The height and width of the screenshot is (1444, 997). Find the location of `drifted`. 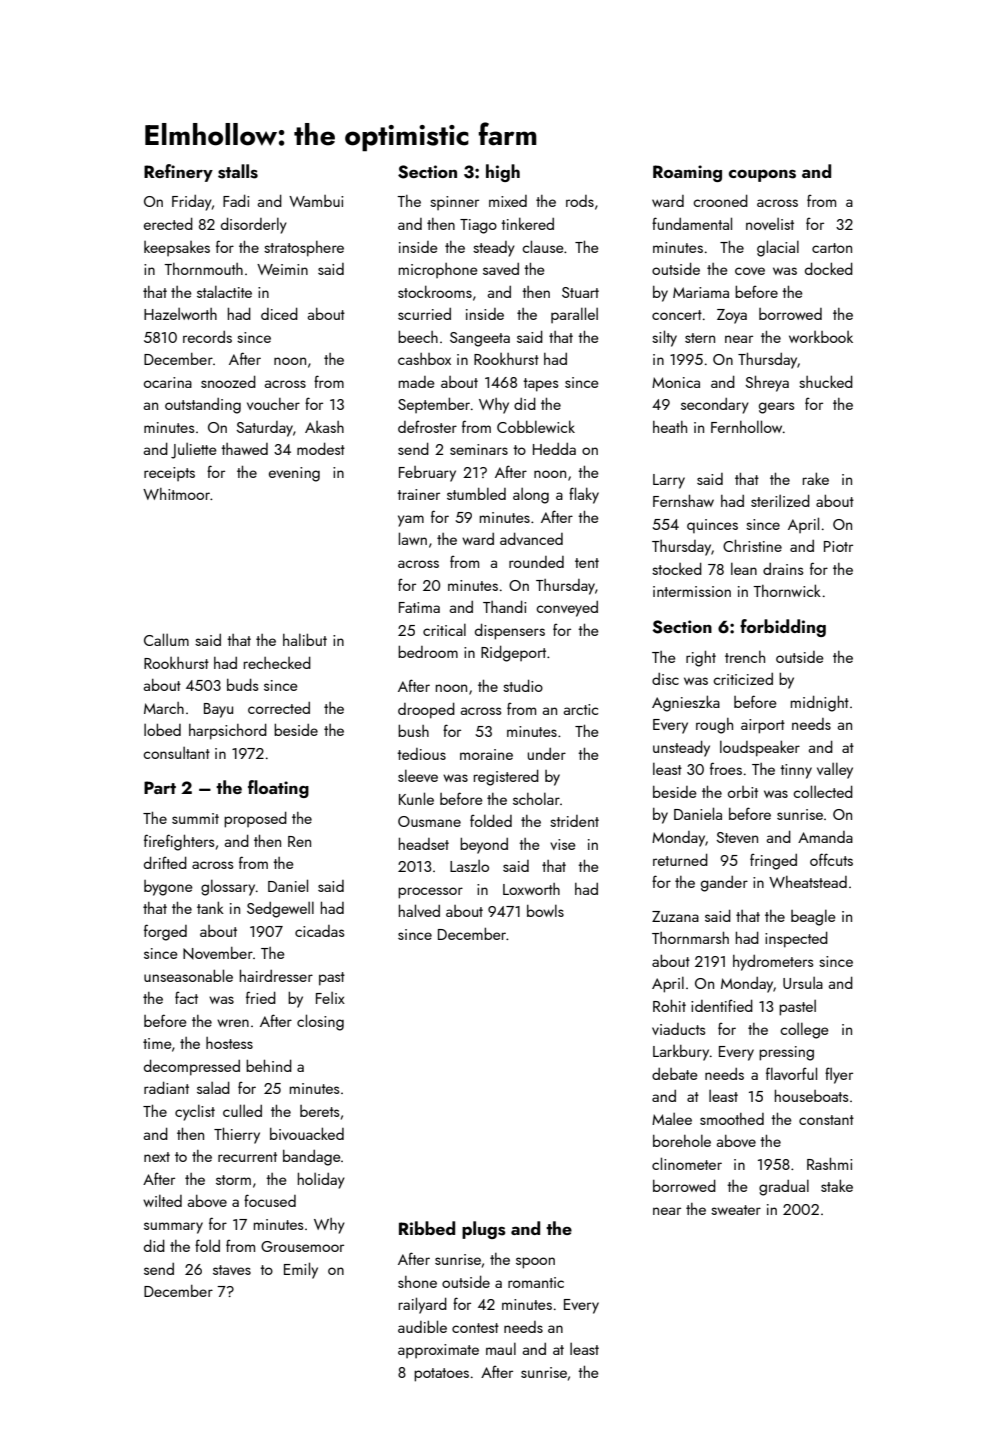

drifted is located at coordinates (165, 862).
